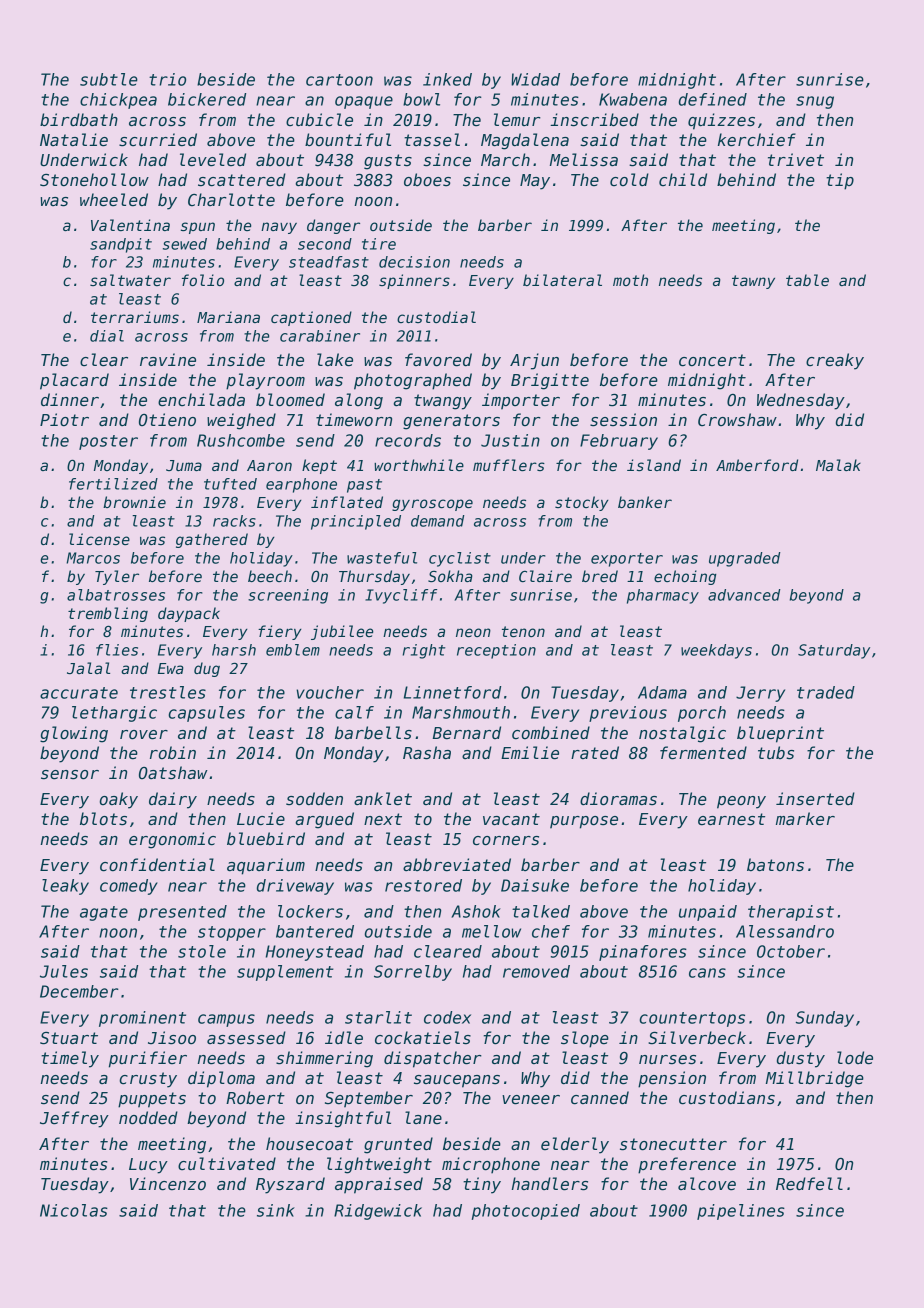  What do you see at coordinates (203, 280) in the document?
I see `folio` at bounding box center [203, 280].
